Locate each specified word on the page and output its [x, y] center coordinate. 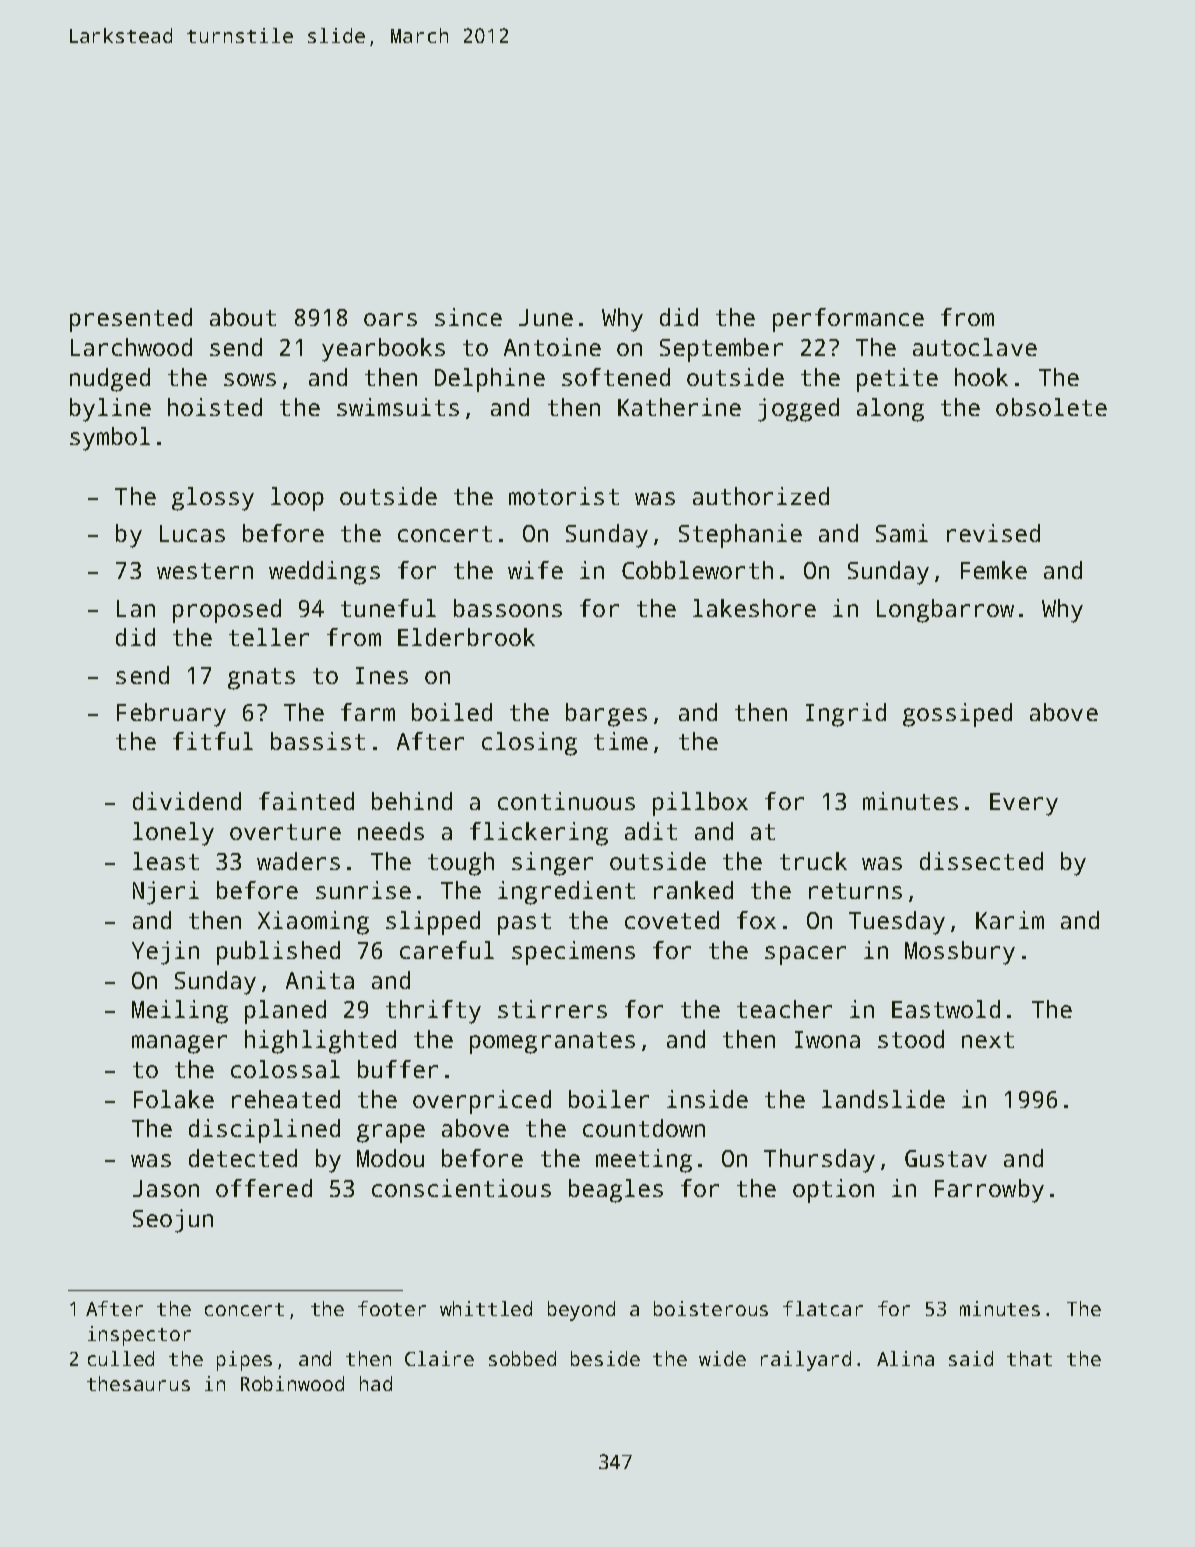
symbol [110, 439]
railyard [806, 1361]
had [376, 1383]
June [546, 317]
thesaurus [138, 1383]
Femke [994, 570]
